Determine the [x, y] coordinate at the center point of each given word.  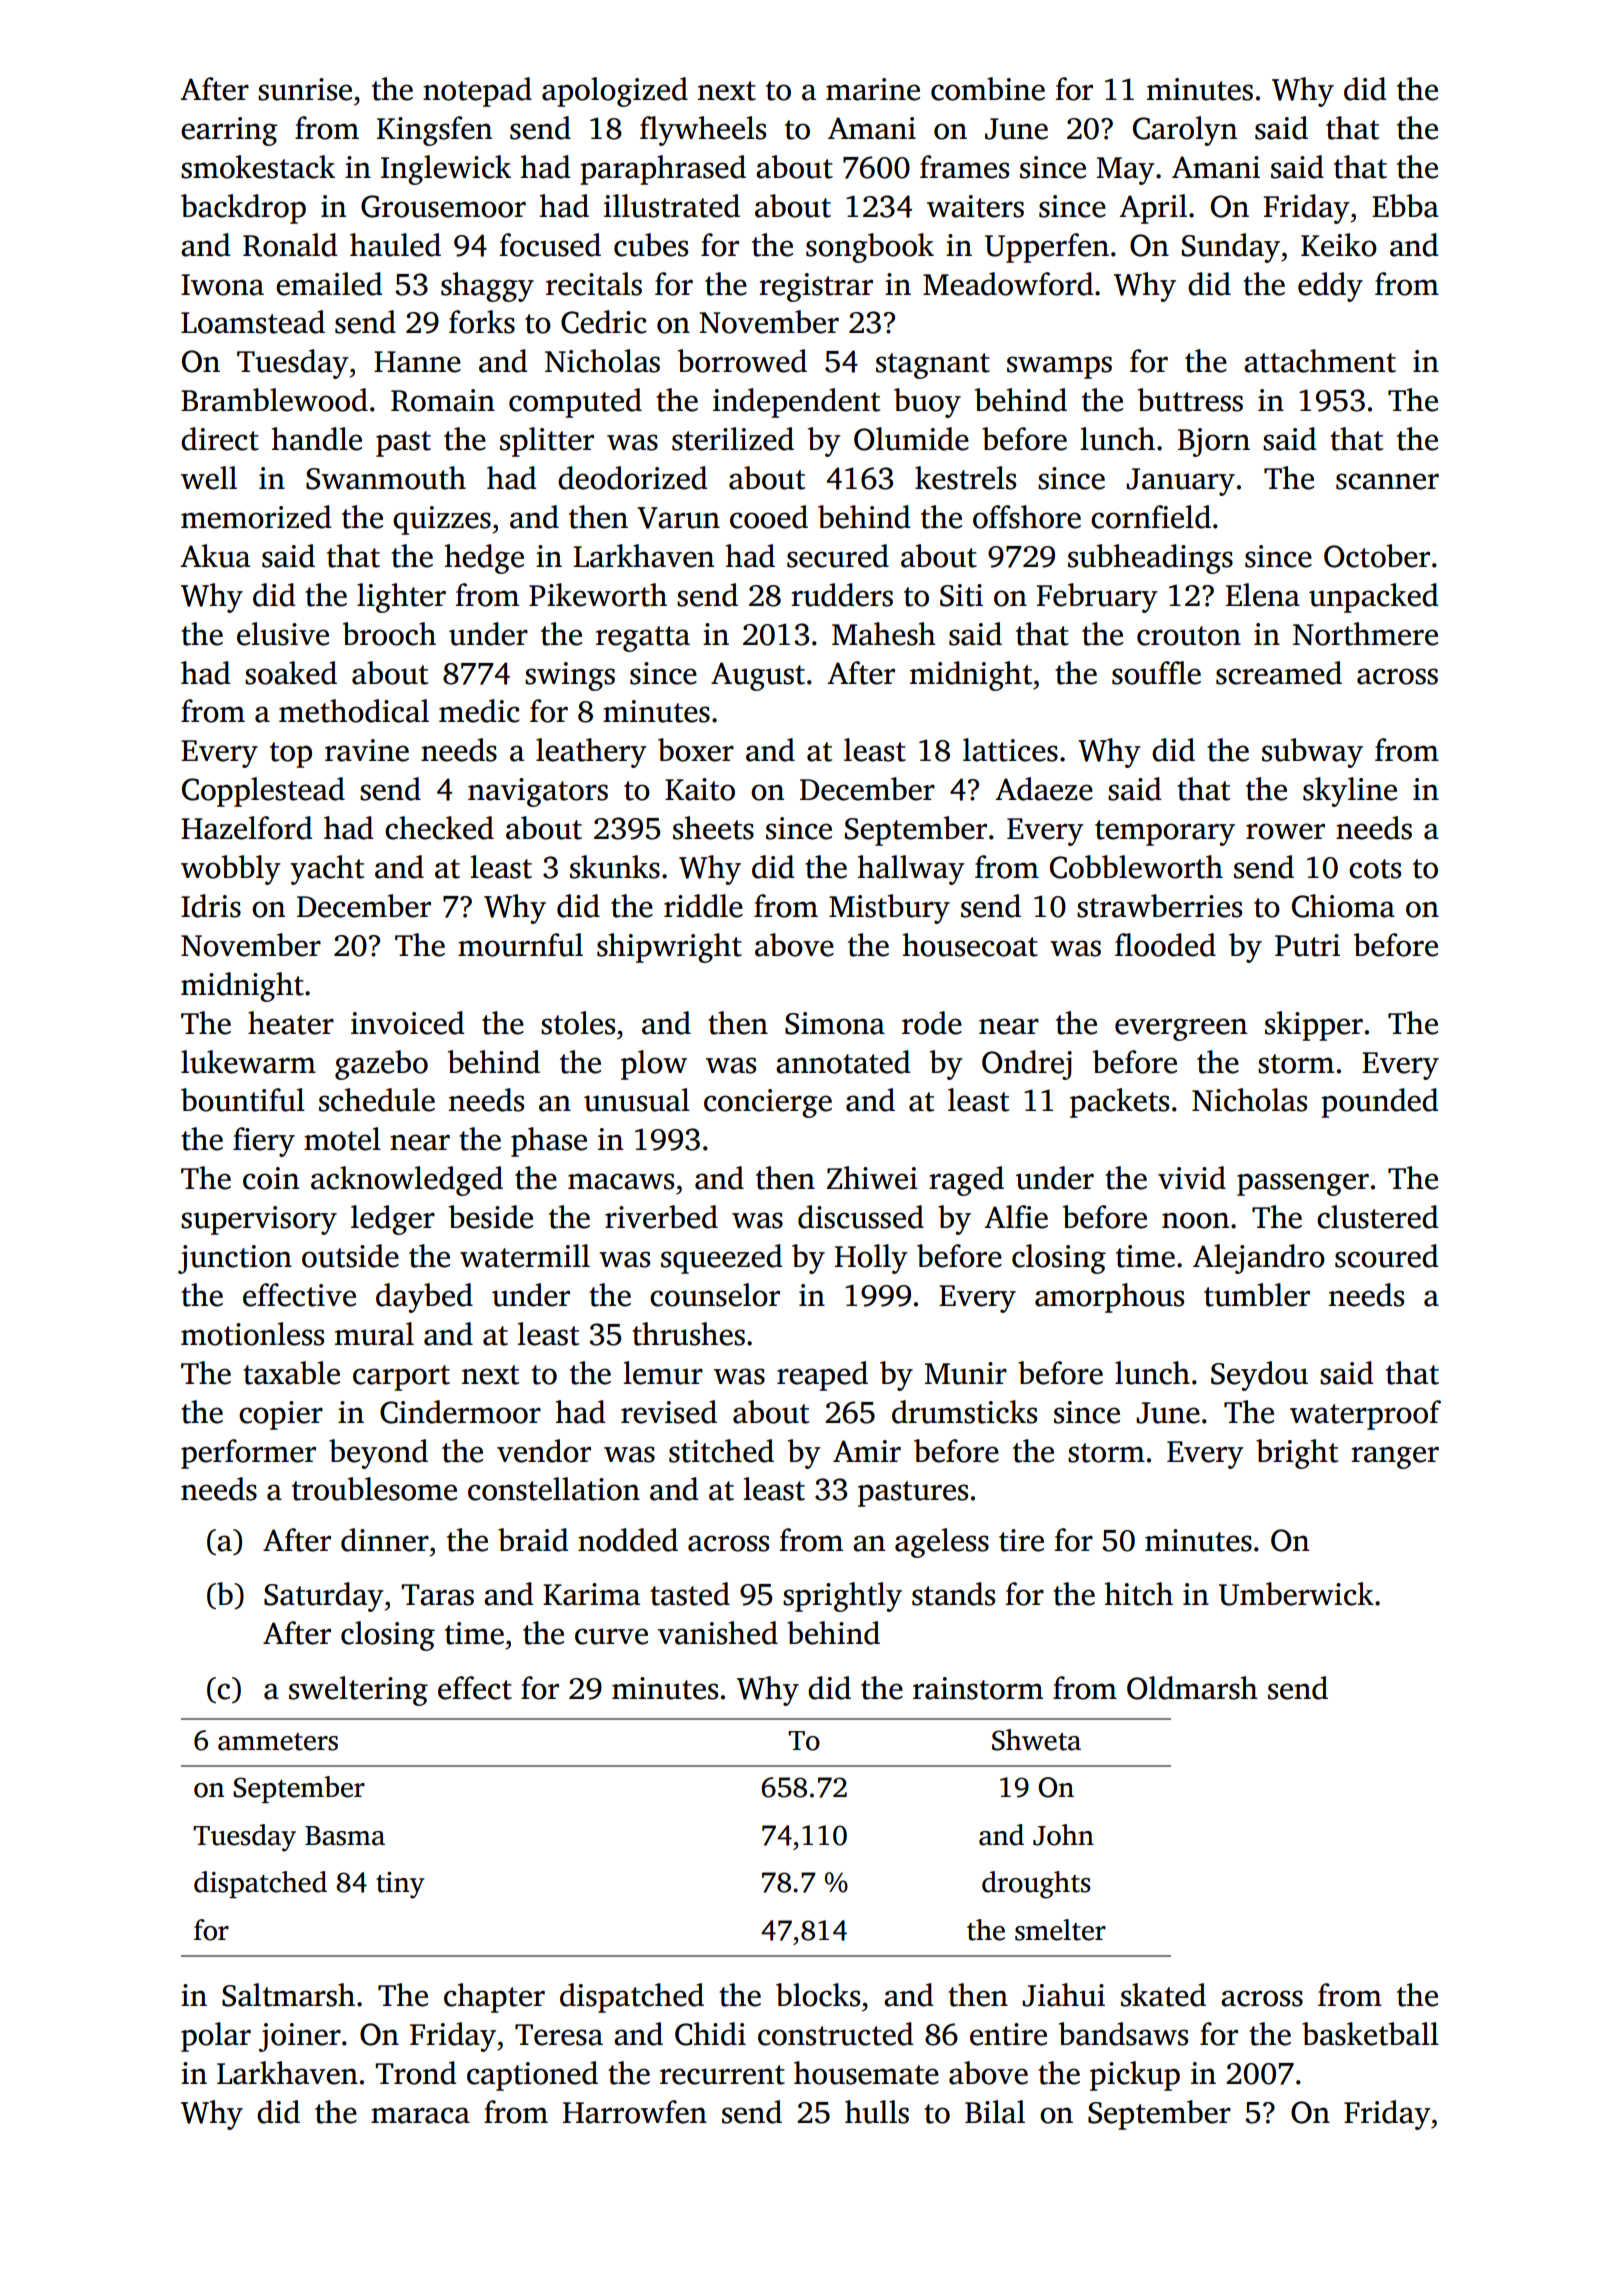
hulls [877, 2112]
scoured [1386, 1256]
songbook [870, 248]
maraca [420, 2115]
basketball [1370, 2034]
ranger [1395, 1457]
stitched [721, 1451]
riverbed [661, 1217]
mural [374, 1334]
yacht [327, 870]
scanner [1387, 481]
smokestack [258, 167]
